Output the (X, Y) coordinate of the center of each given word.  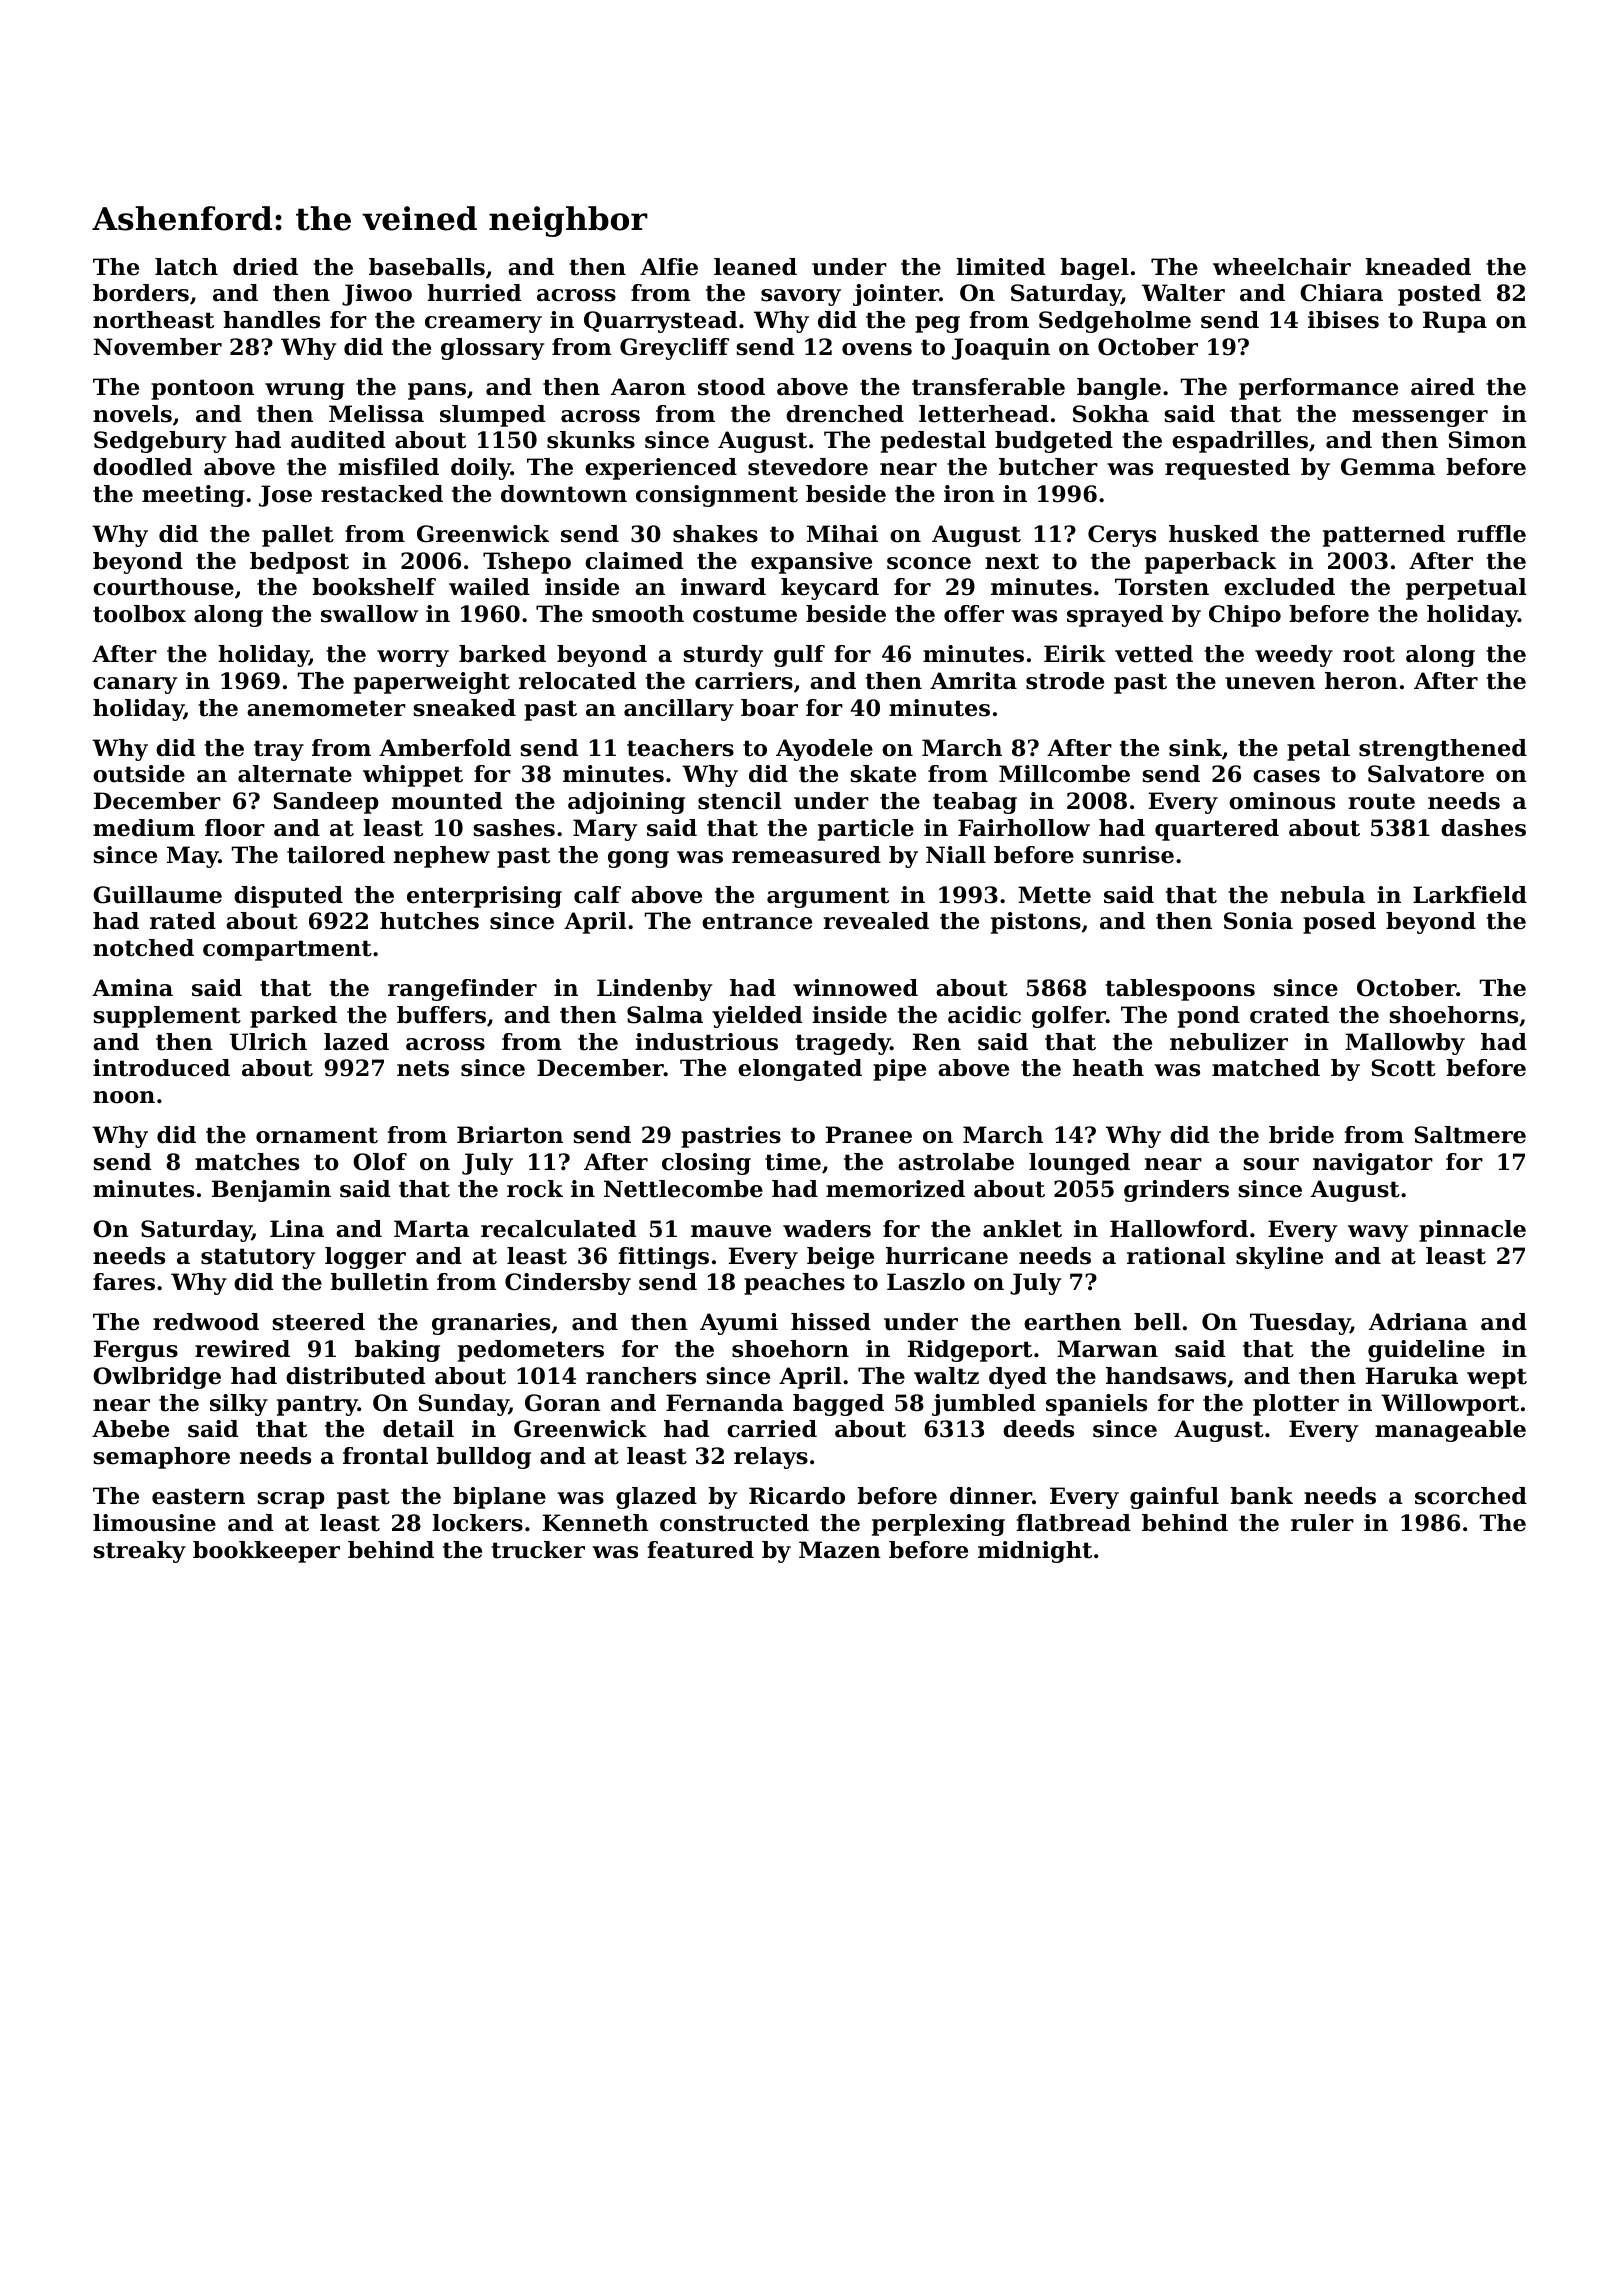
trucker (538, 1550)
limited (1001, 267)
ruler (1322, 1523)
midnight (1035, 1552)
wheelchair (1282, 267)
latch (186, 267)
